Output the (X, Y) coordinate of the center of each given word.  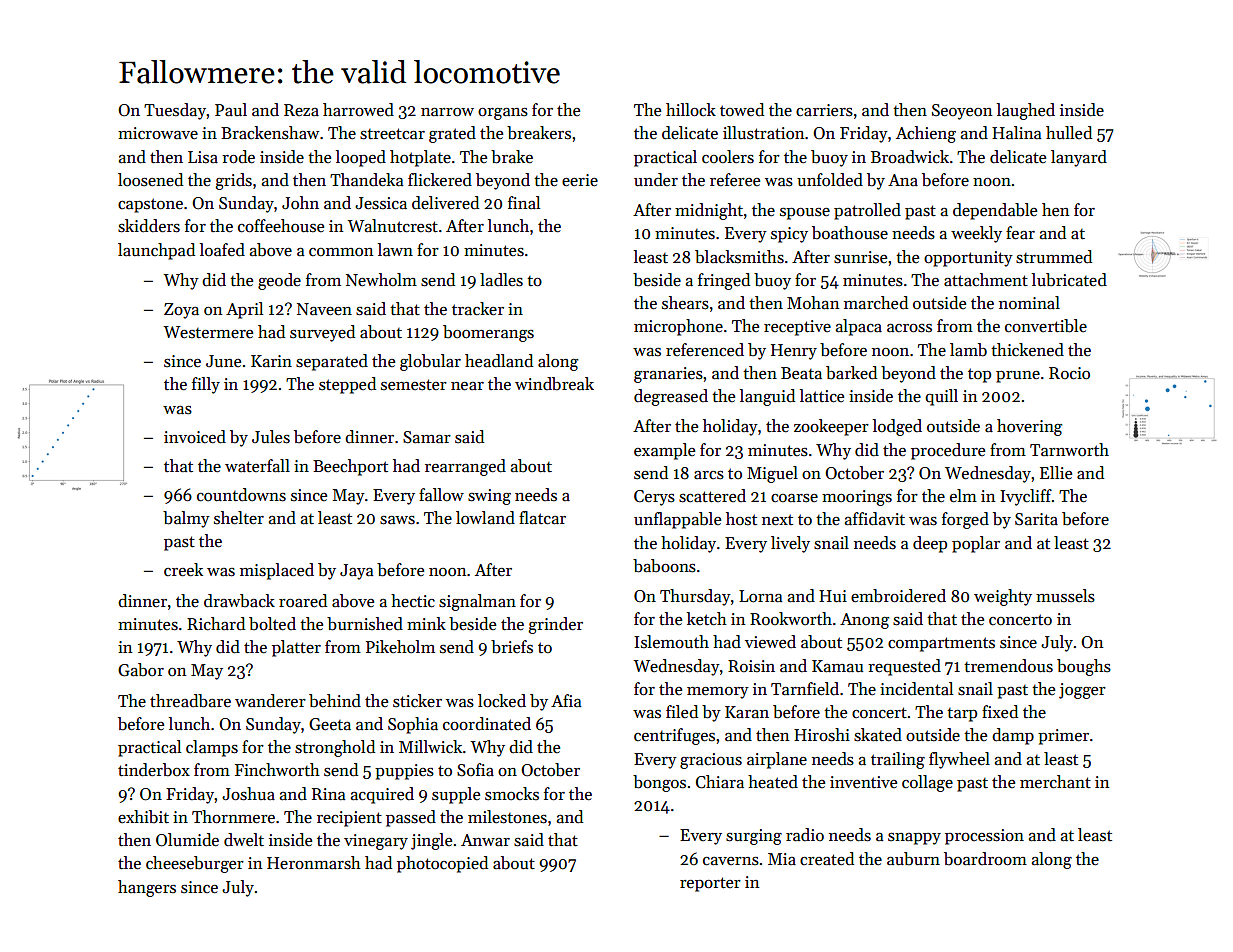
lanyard (1079, 158)
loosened (150, 180)
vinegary (376, 842)
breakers (539, 133)
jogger (1082, 691)
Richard (216, 624)
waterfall (257, 466)
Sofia (475, 770)
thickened (1027, 350)
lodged (897, 427)
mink (426, 623)
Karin (271, 361)
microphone (678, 327)
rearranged (465, 467)
